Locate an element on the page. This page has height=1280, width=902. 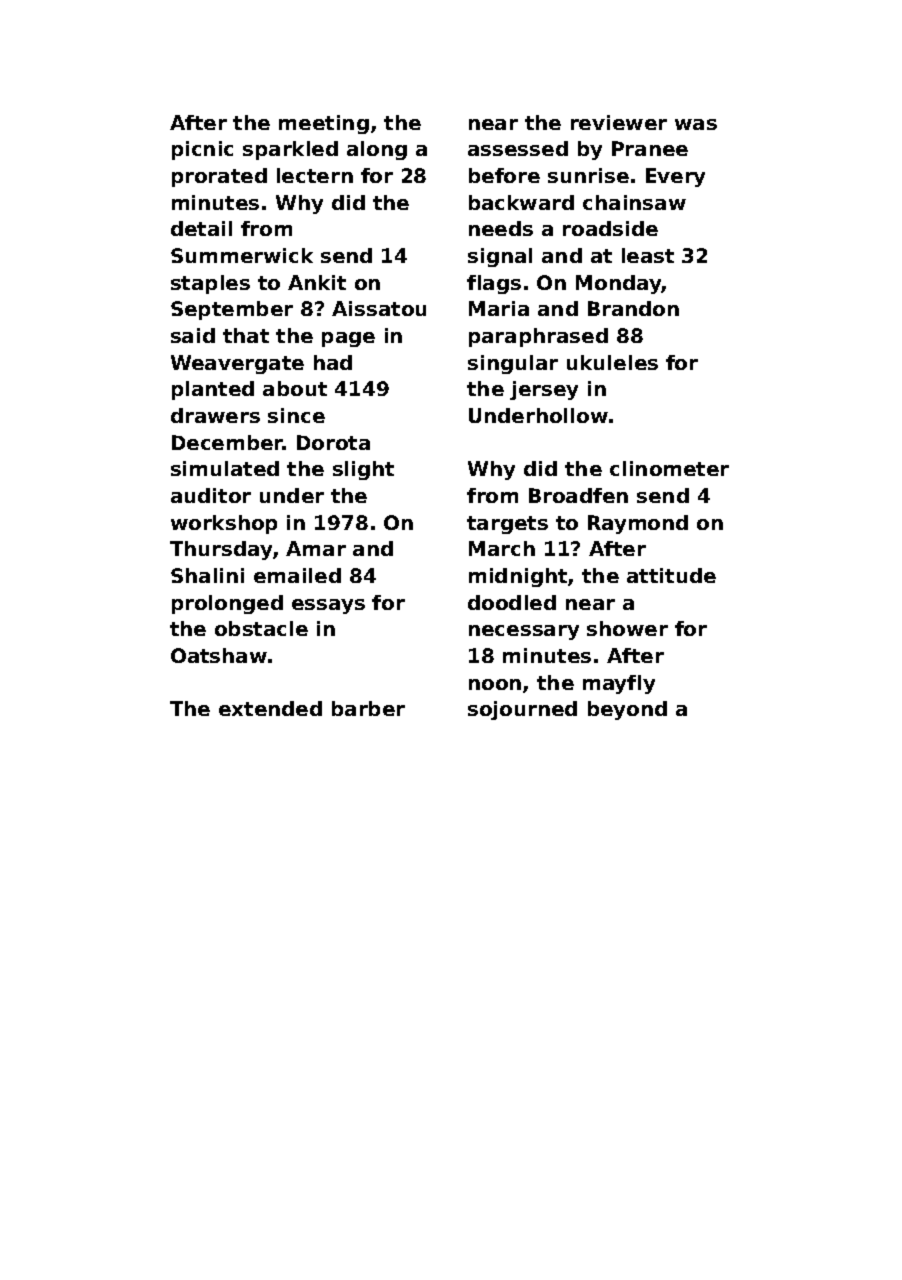
emailed is located at coordinates (297, 575).
